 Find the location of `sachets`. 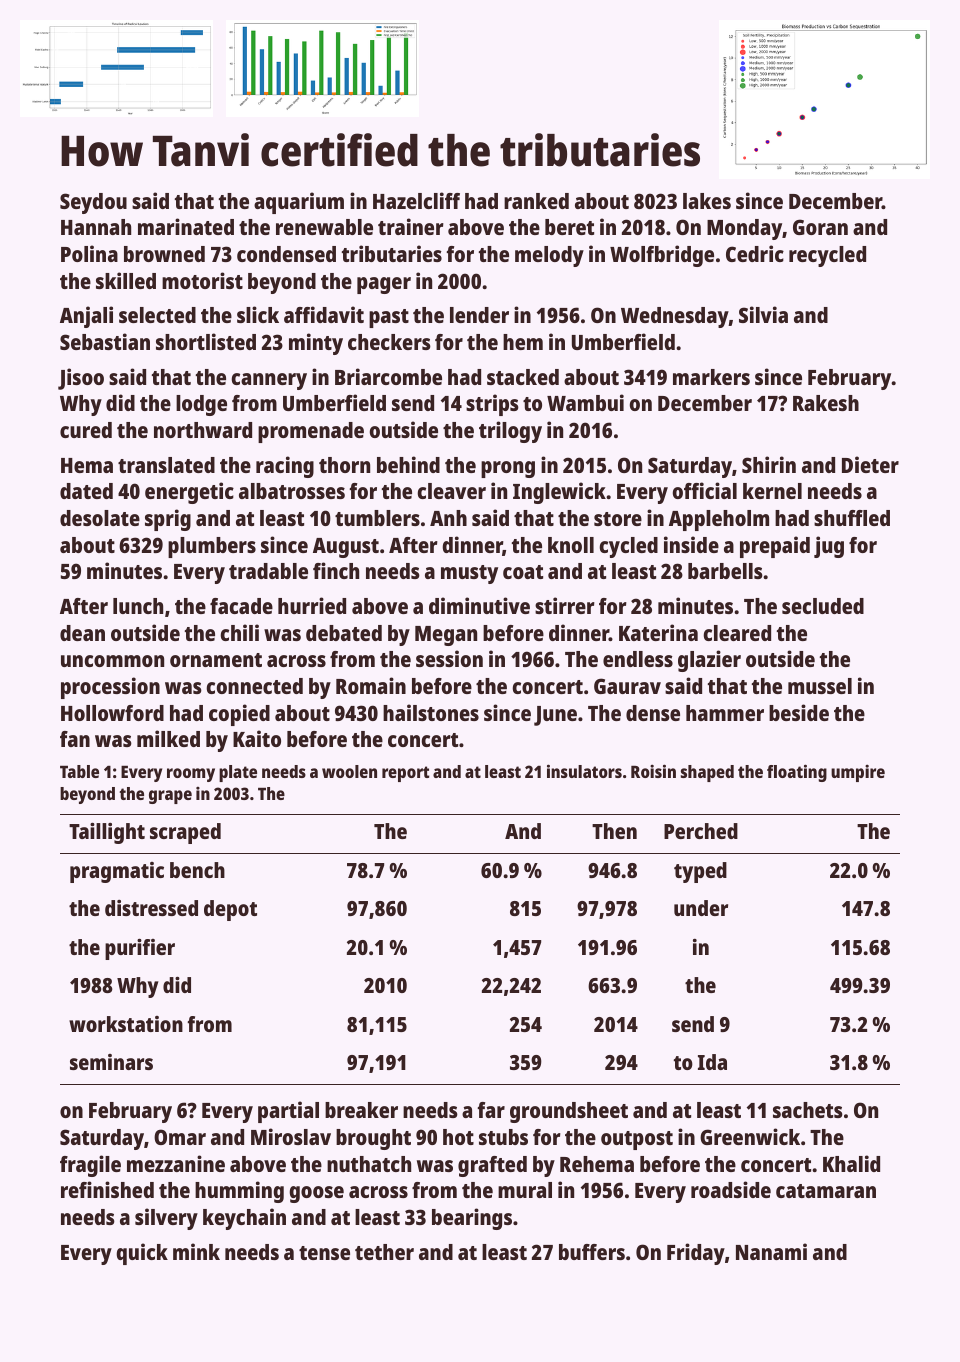

sachets is located at coordinates (808, 1110).
